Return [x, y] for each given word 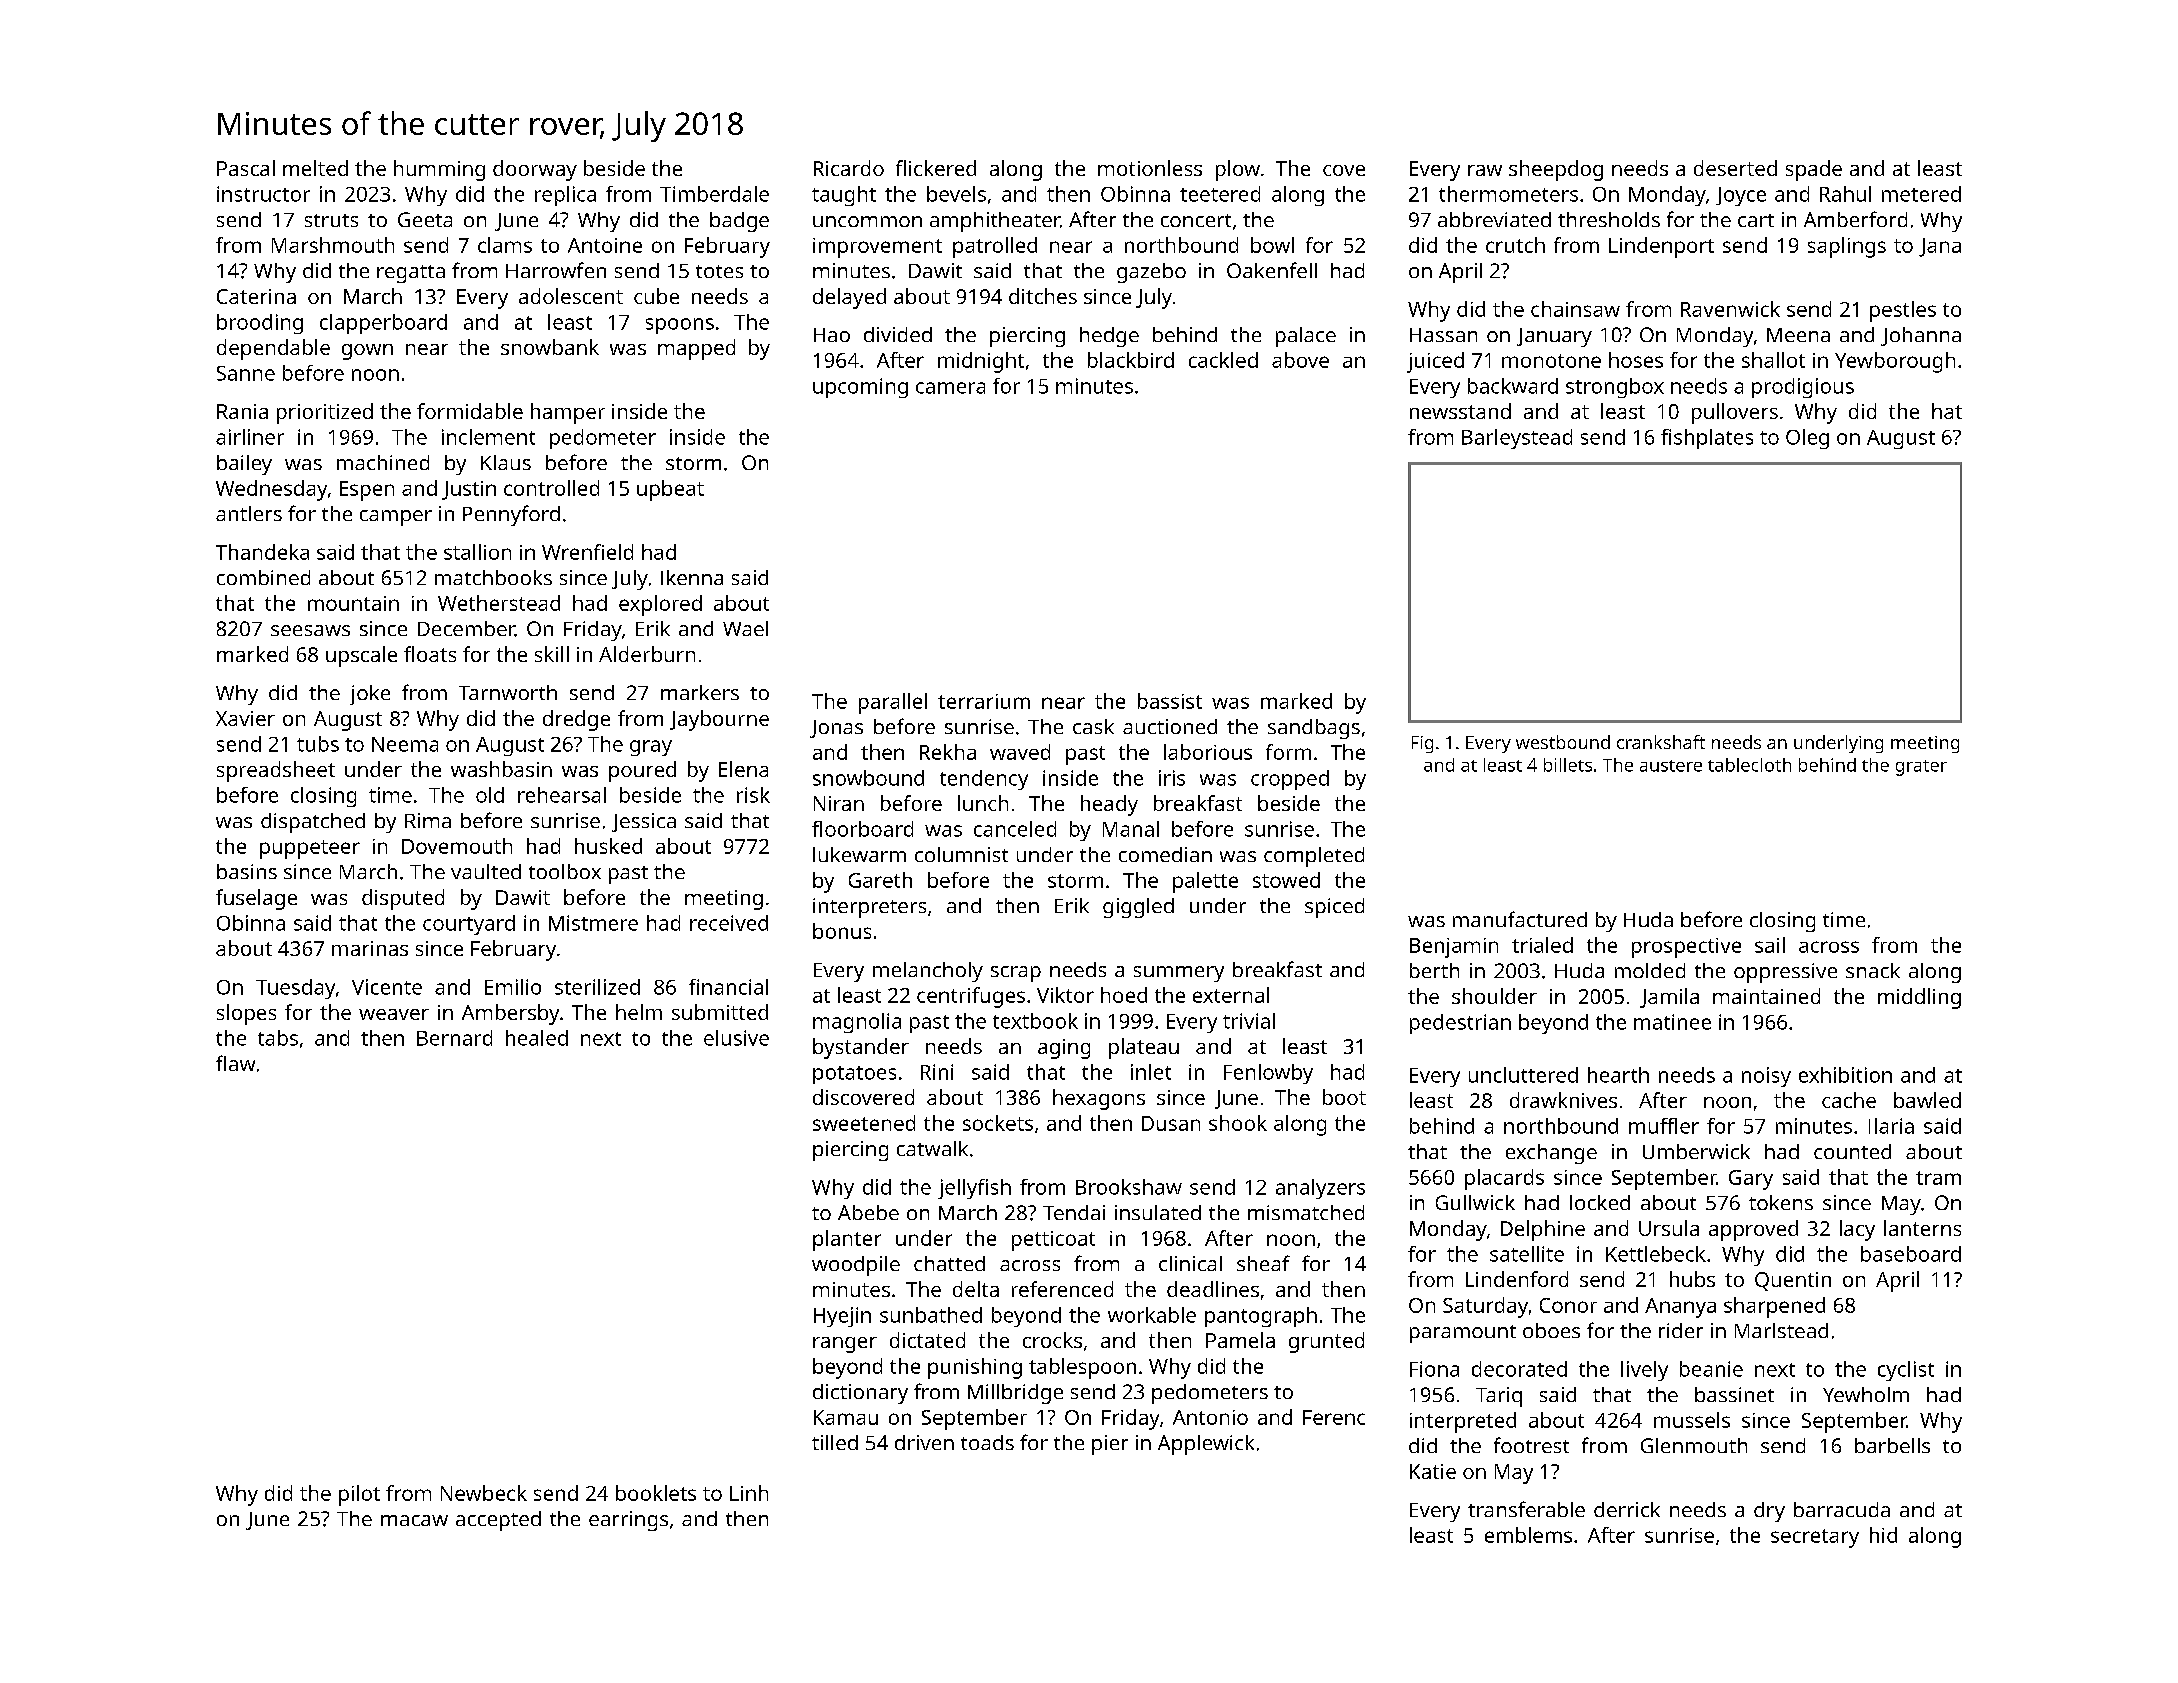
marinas [370, 948]
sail [1770, 945]
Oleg [1807, 439]
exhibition [1845, 1075]
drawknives [1563, 1100]
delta [976, 1289]
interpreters [869, 908]
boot [1344, 1097]
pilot [359, 1495]
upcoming [860, 388]
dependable [273, 349]
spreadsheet [276, 771]
